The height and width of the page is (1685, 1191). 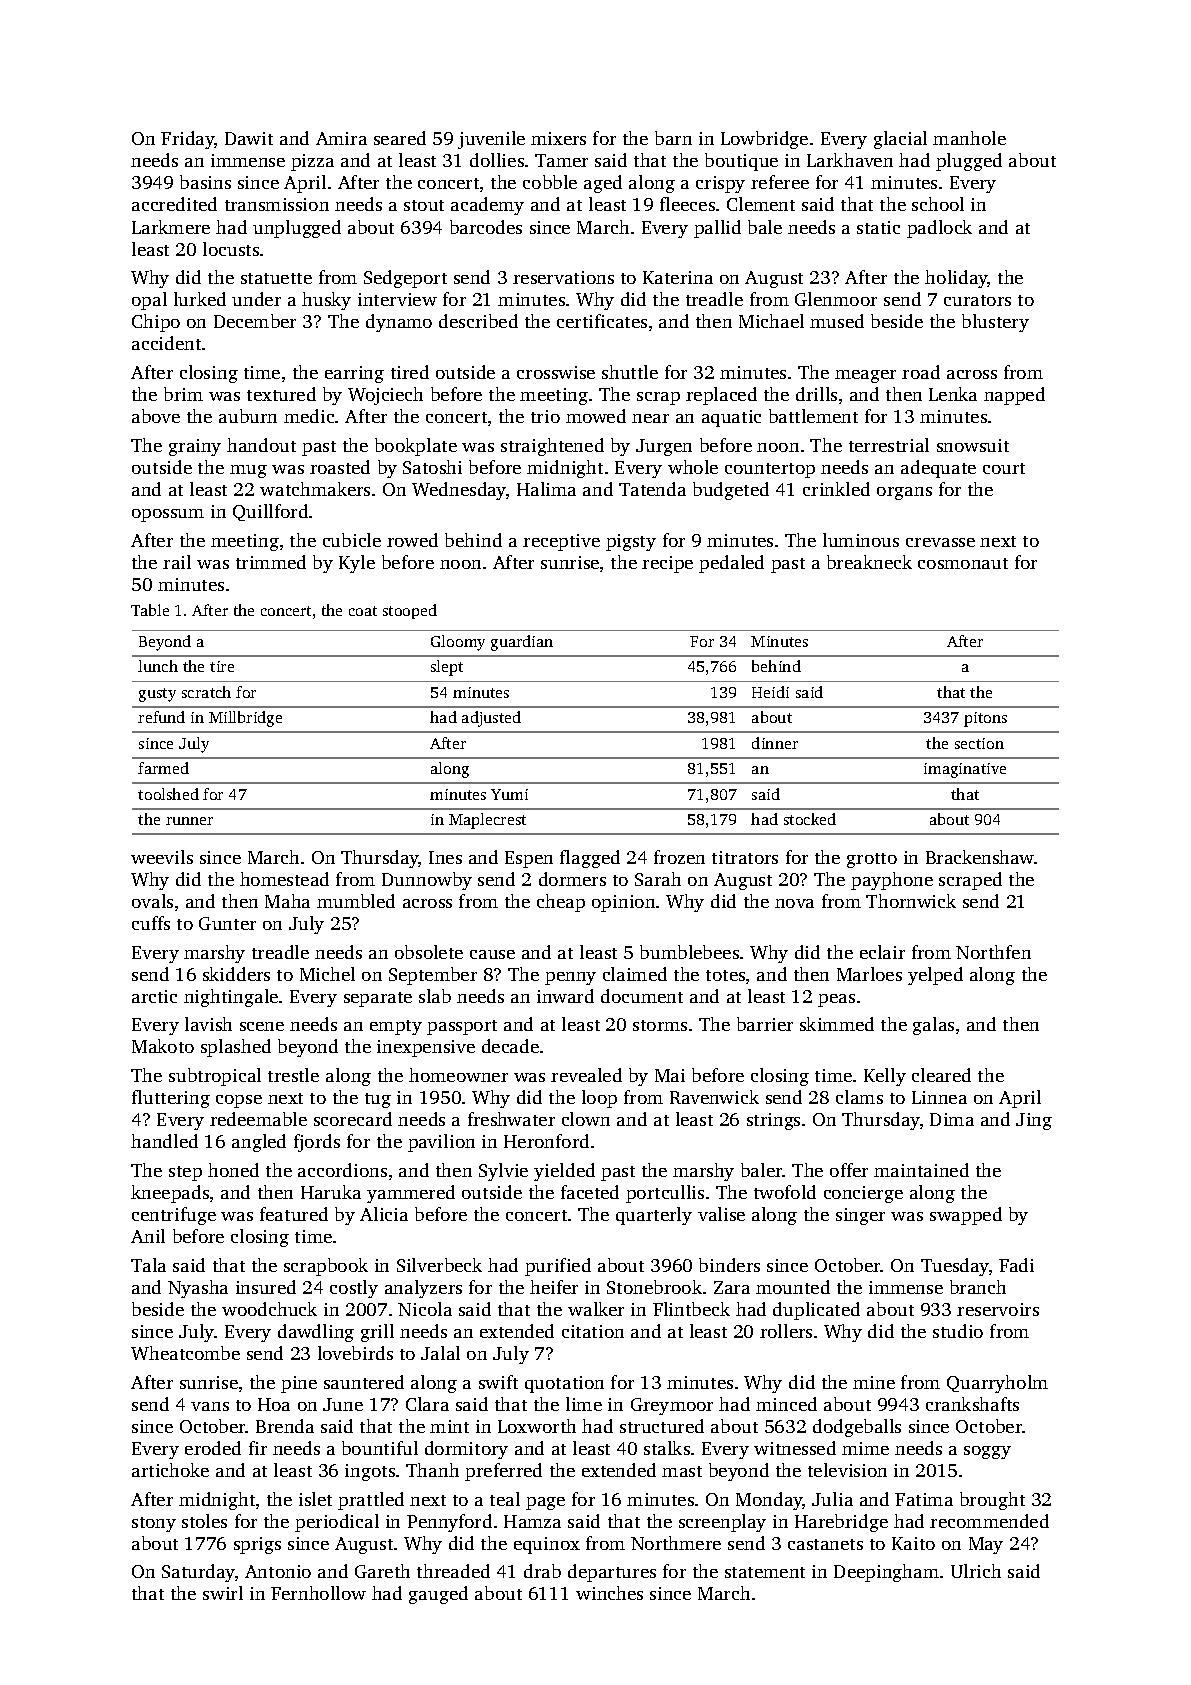 What do you see at coordinates (445, 857) in the page?
I see `Ines` at bounding box center [445, 857].
